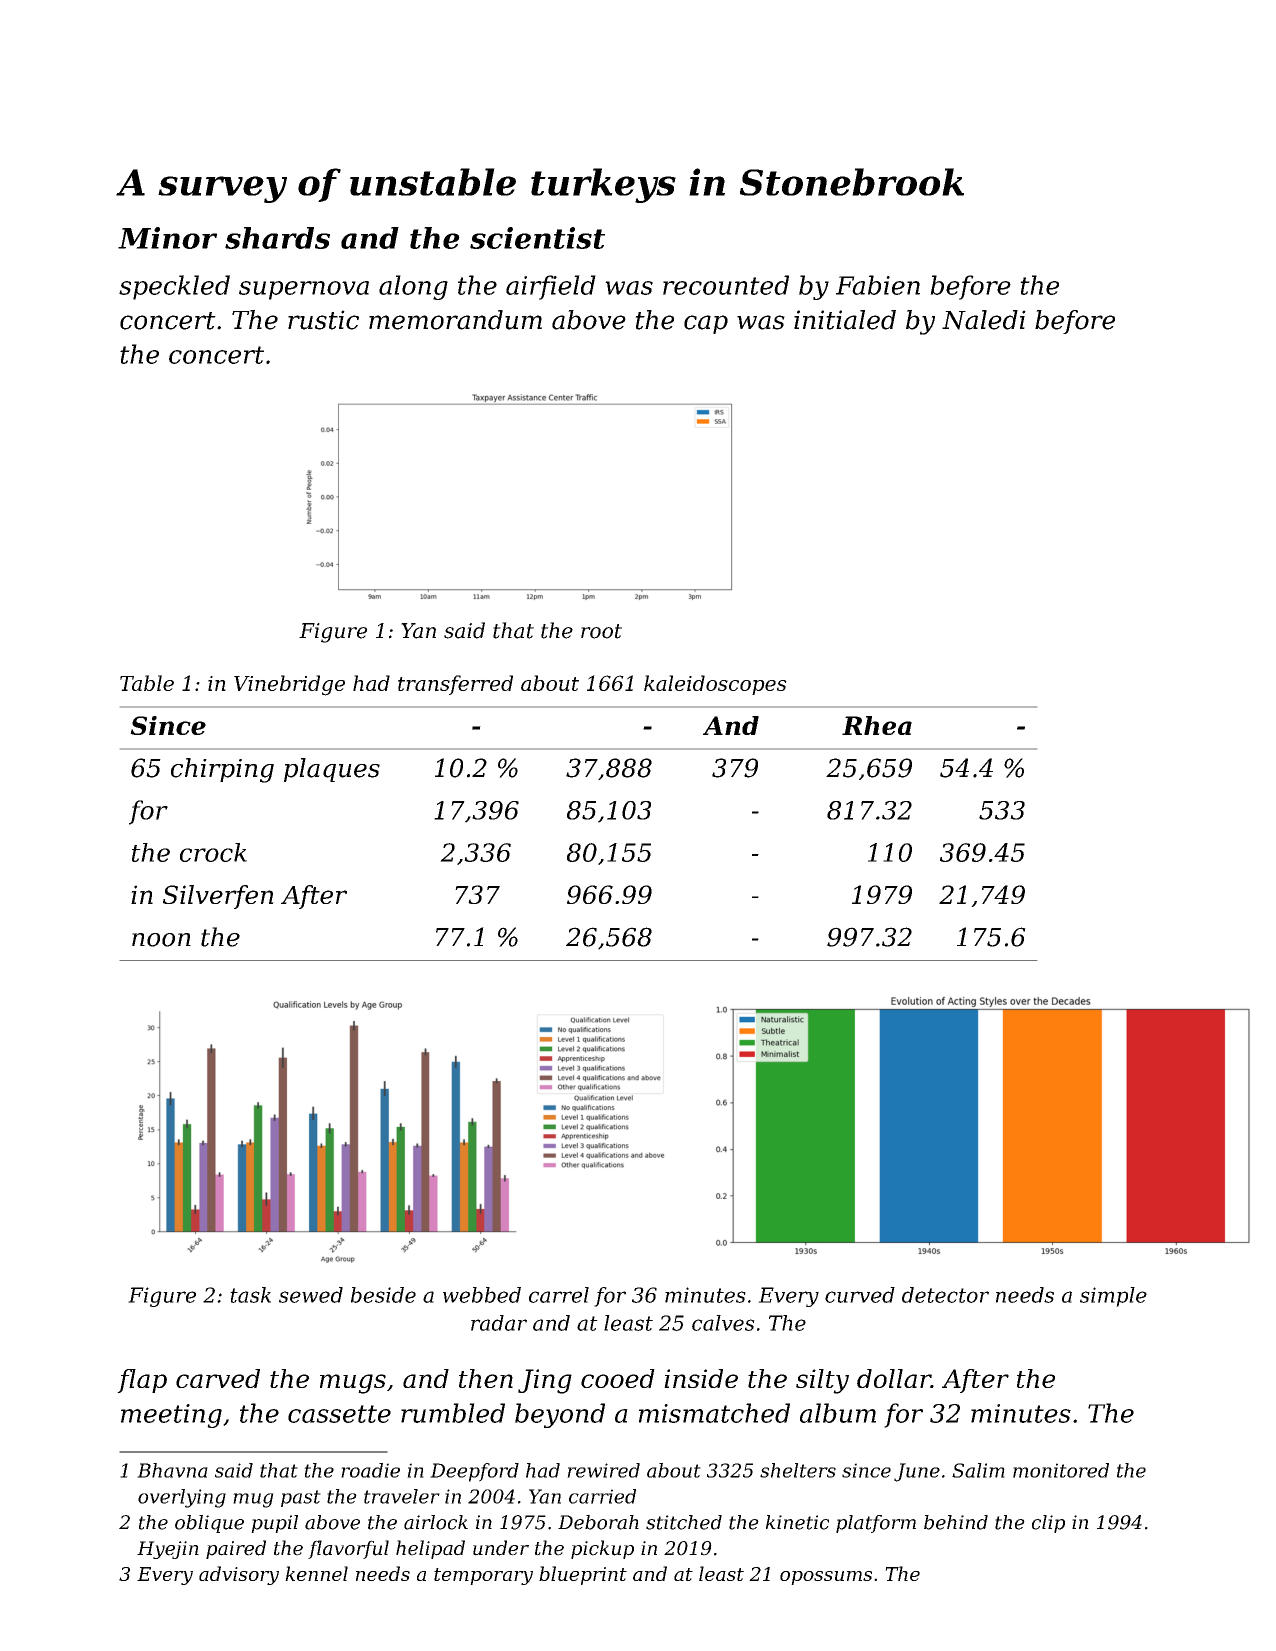 The width and height of the screenshot is (1276, 1651). What do you see at coordinates (239, 1575) in the screenshot?
I see `advisory` at bounding box center [239, 1575].
